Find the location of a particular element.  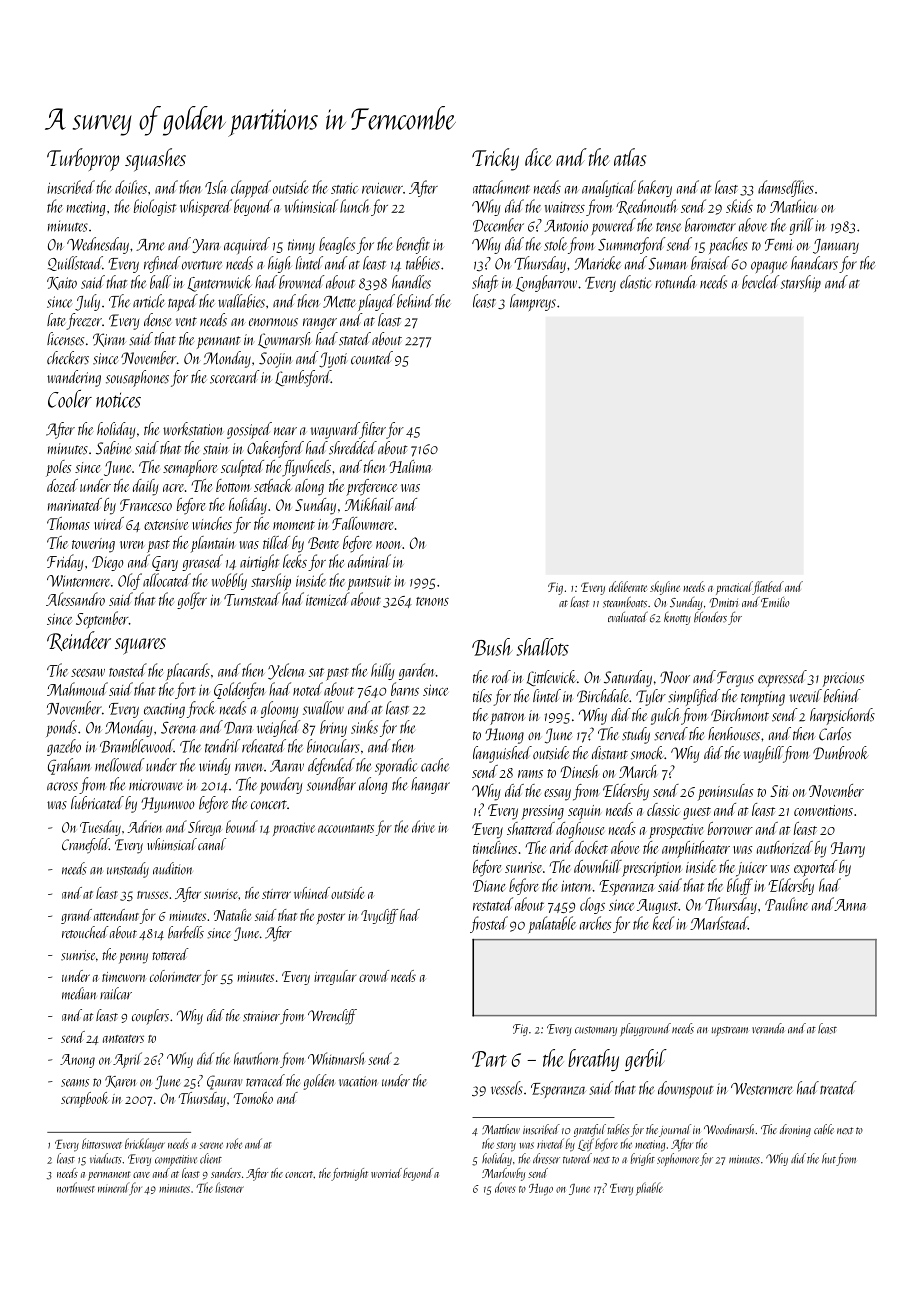

Alessandro is located at coordinates (75, 599).
